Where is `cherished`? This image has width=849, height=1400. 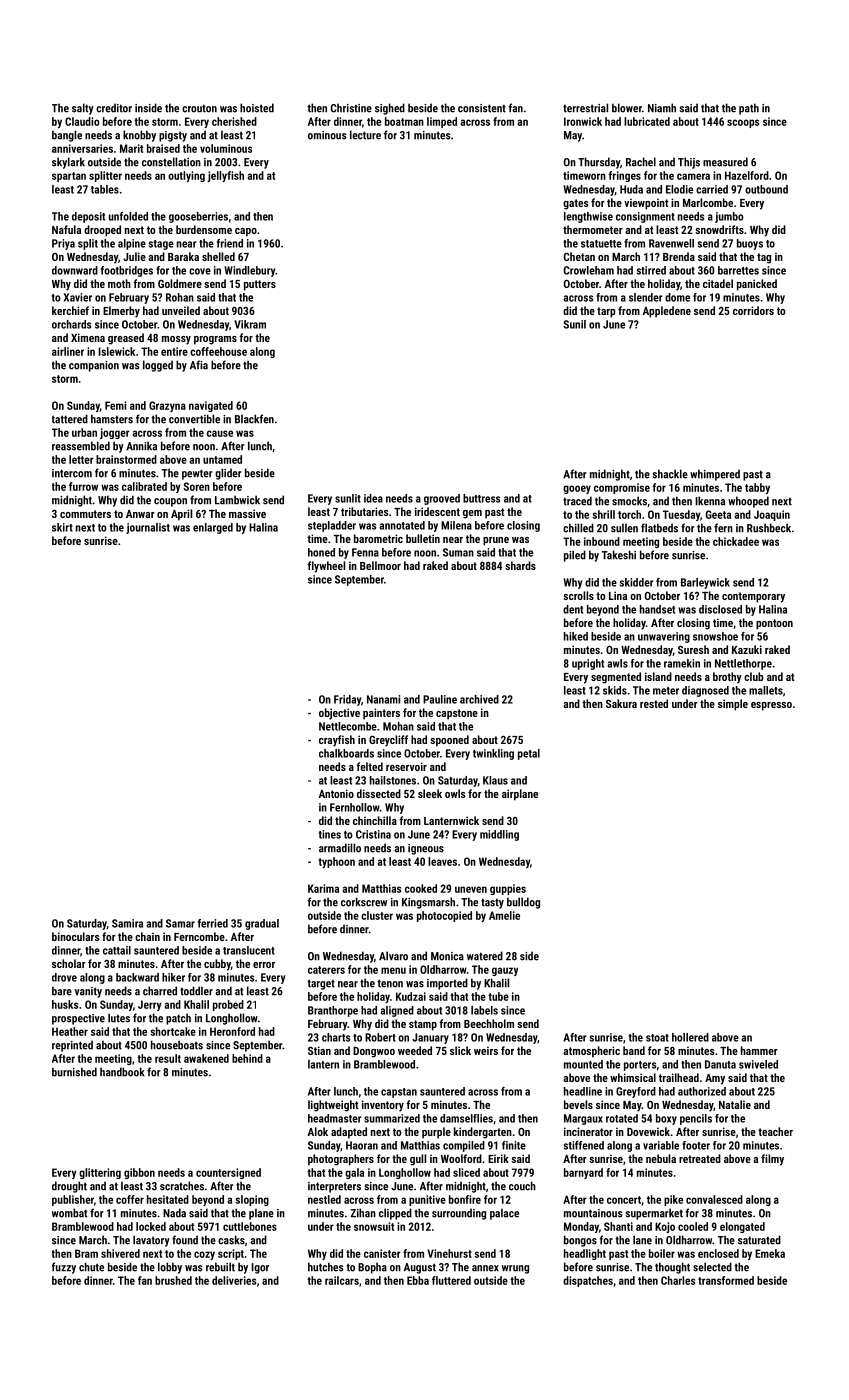
cherished is located at coordinates (234, 121).
